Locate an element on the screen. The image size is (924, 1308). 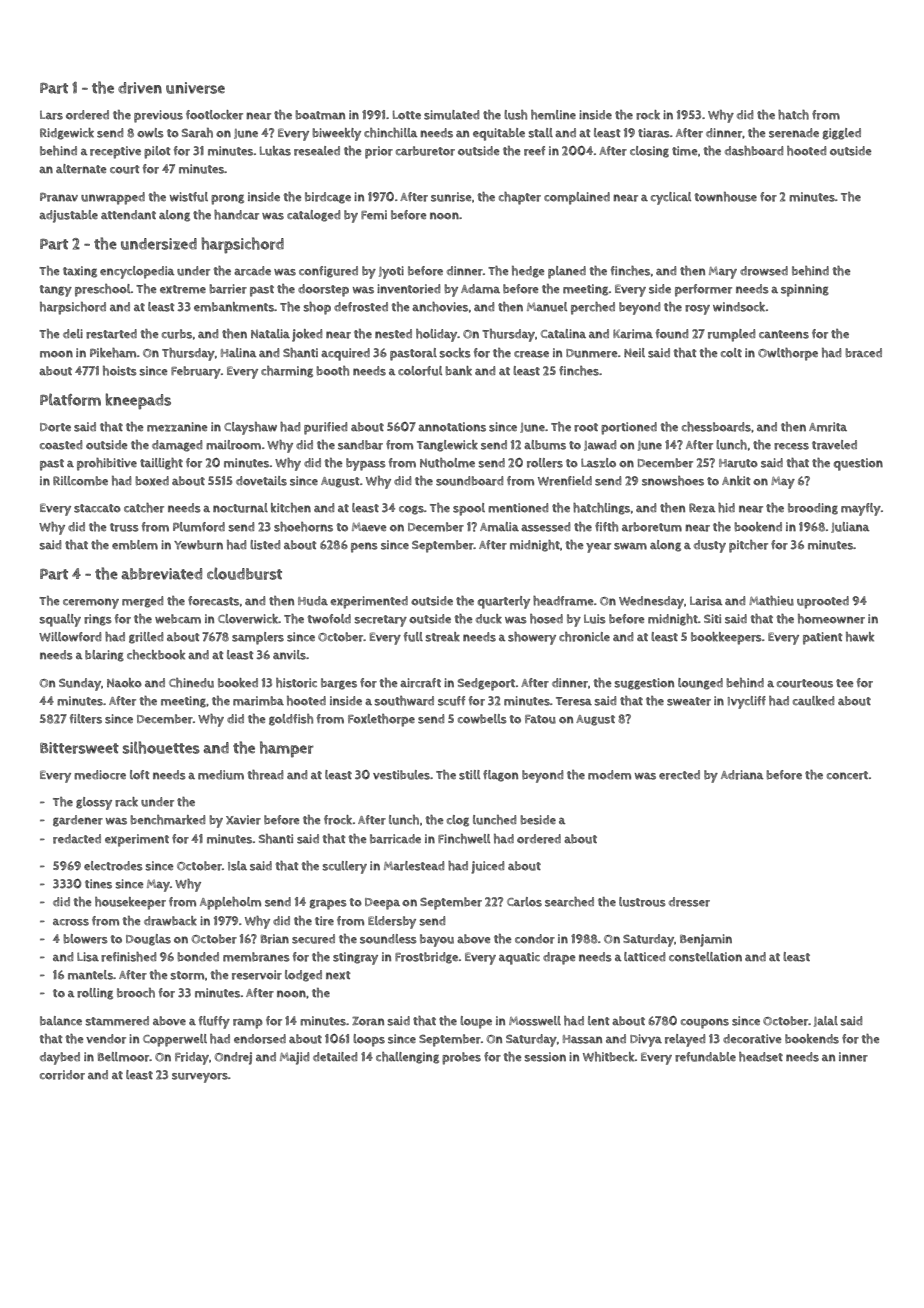
aquatic is located at coordinates (519, 958).
